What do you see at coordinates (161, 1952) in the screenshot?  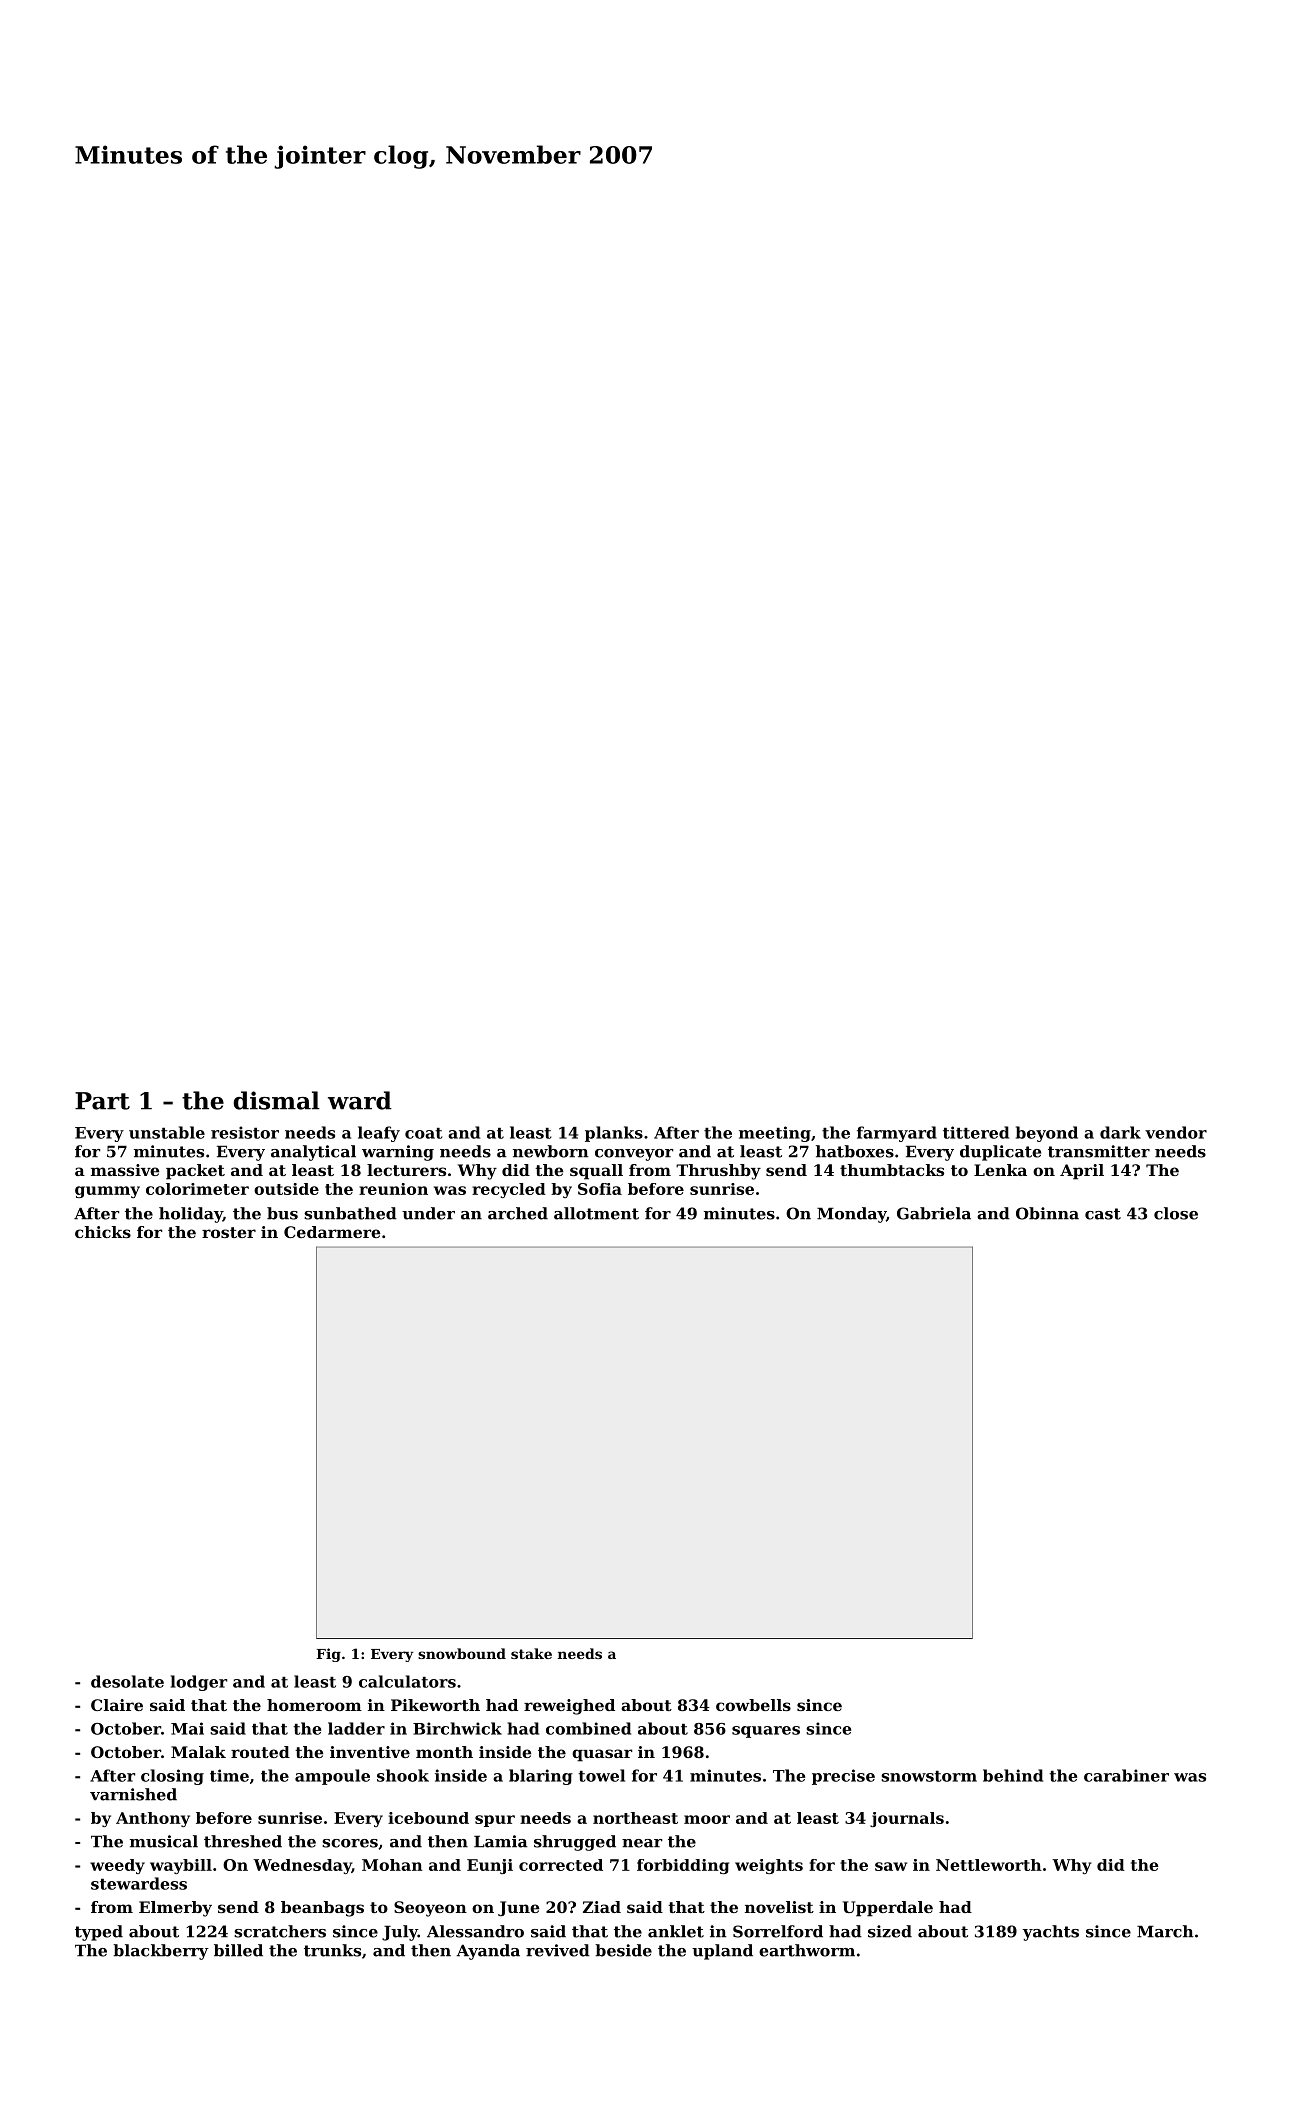 I see `blackberry` at bounding box center [161, 1952].
